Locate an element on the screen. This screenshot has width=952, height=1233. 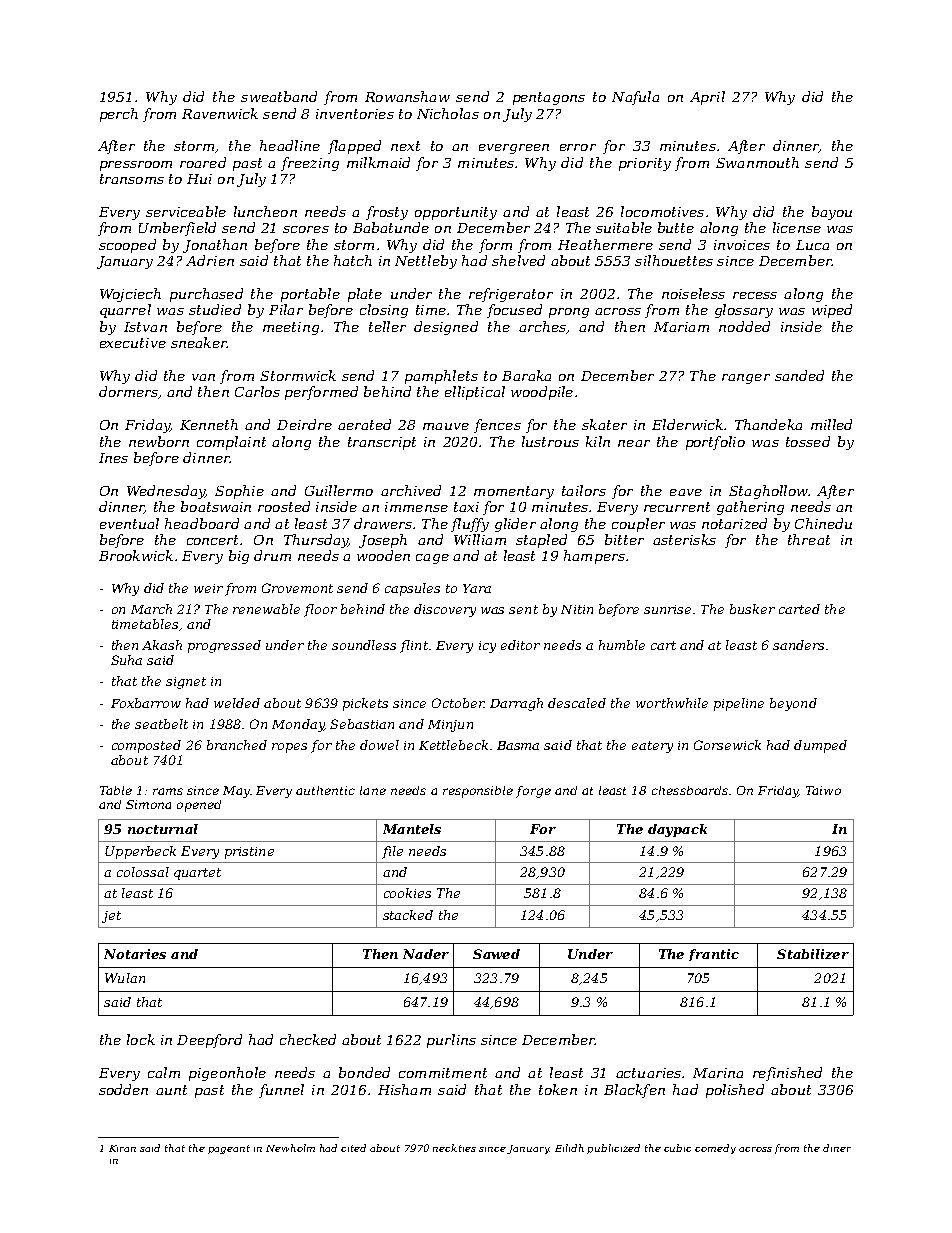
sunrise is located at coordinates (667, 609).
